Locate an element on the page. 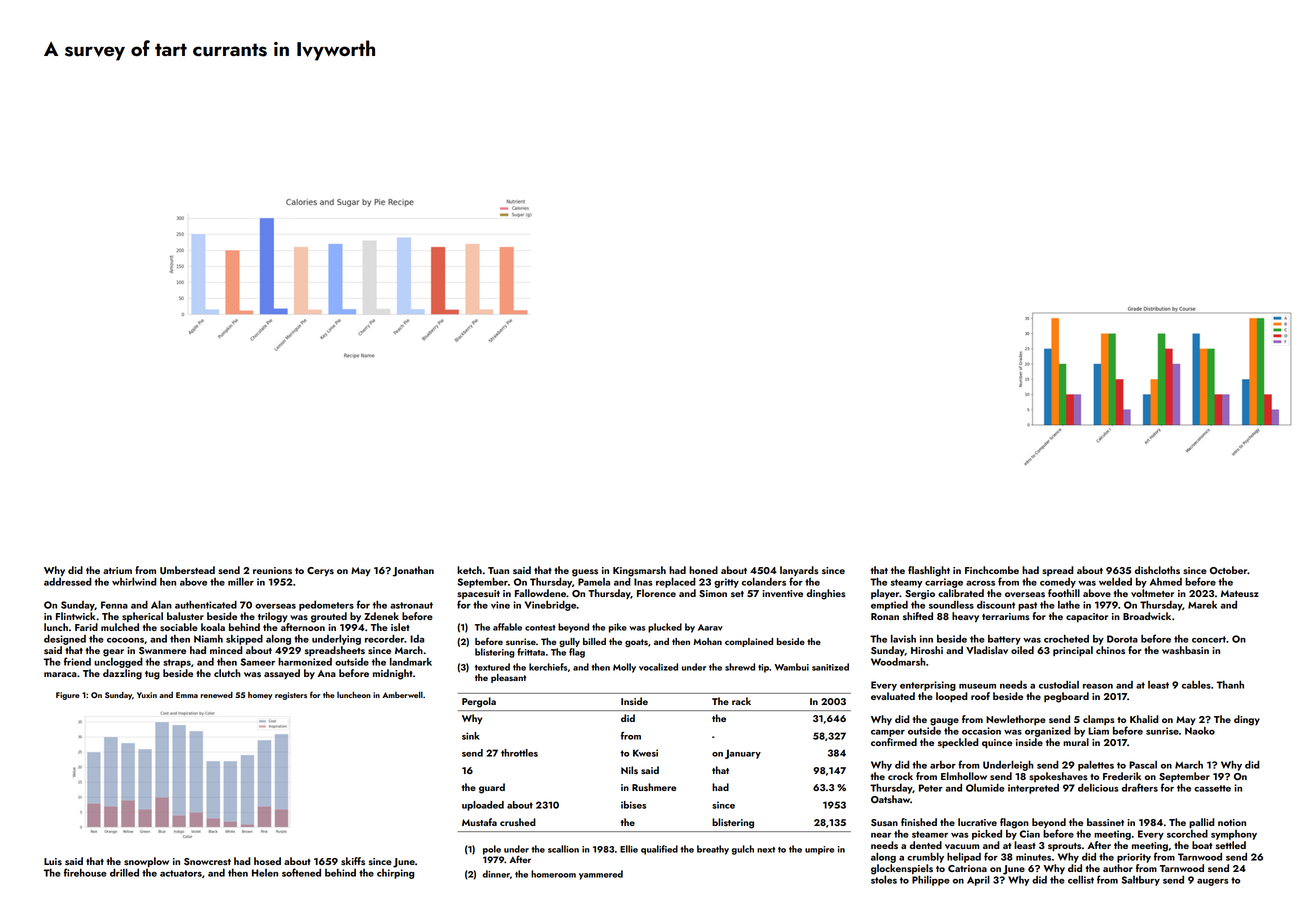  custodial is located at coordinates (1059, 685).
